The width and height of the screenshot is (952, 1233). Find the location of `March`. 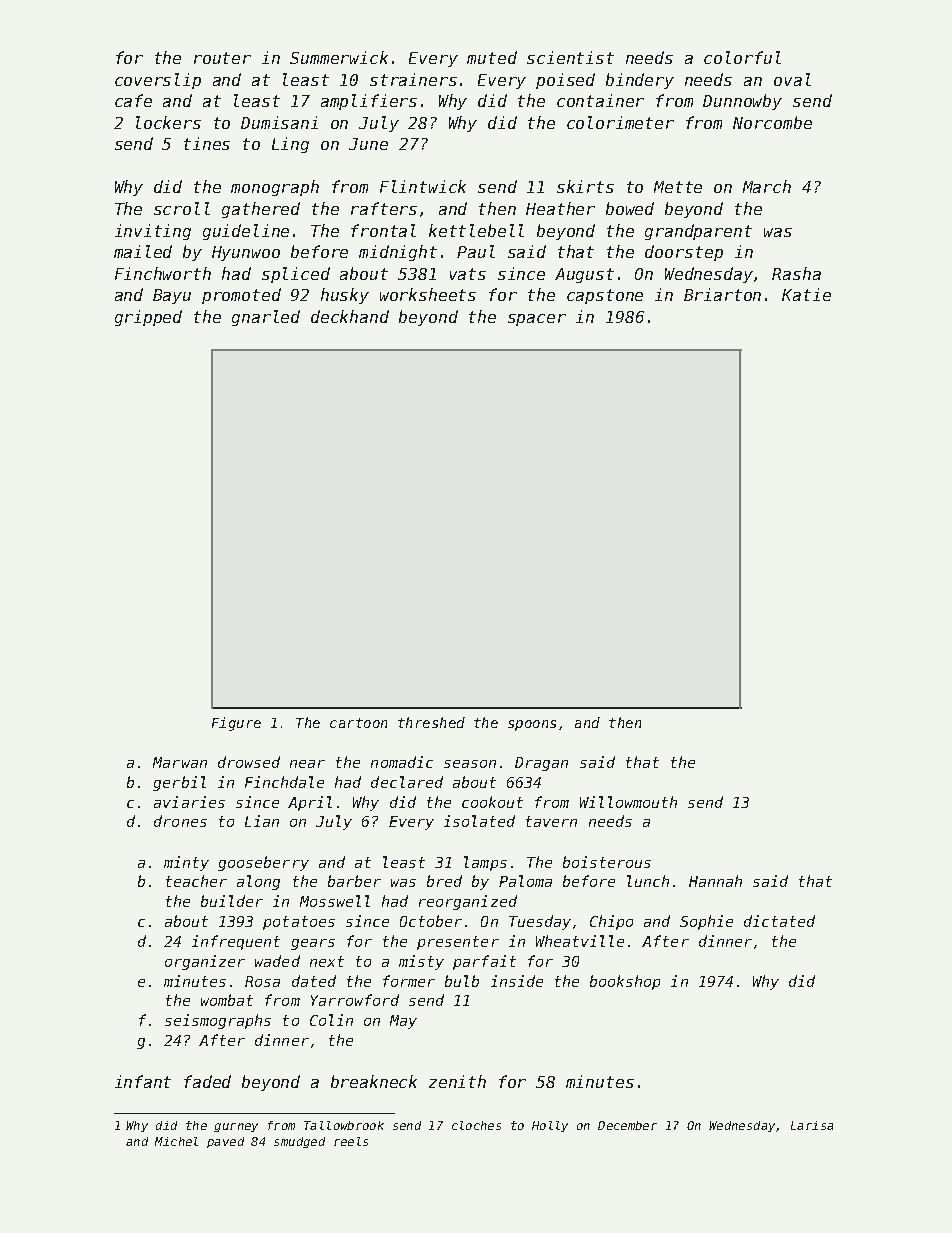

March is located at coordinates (767, 186).
